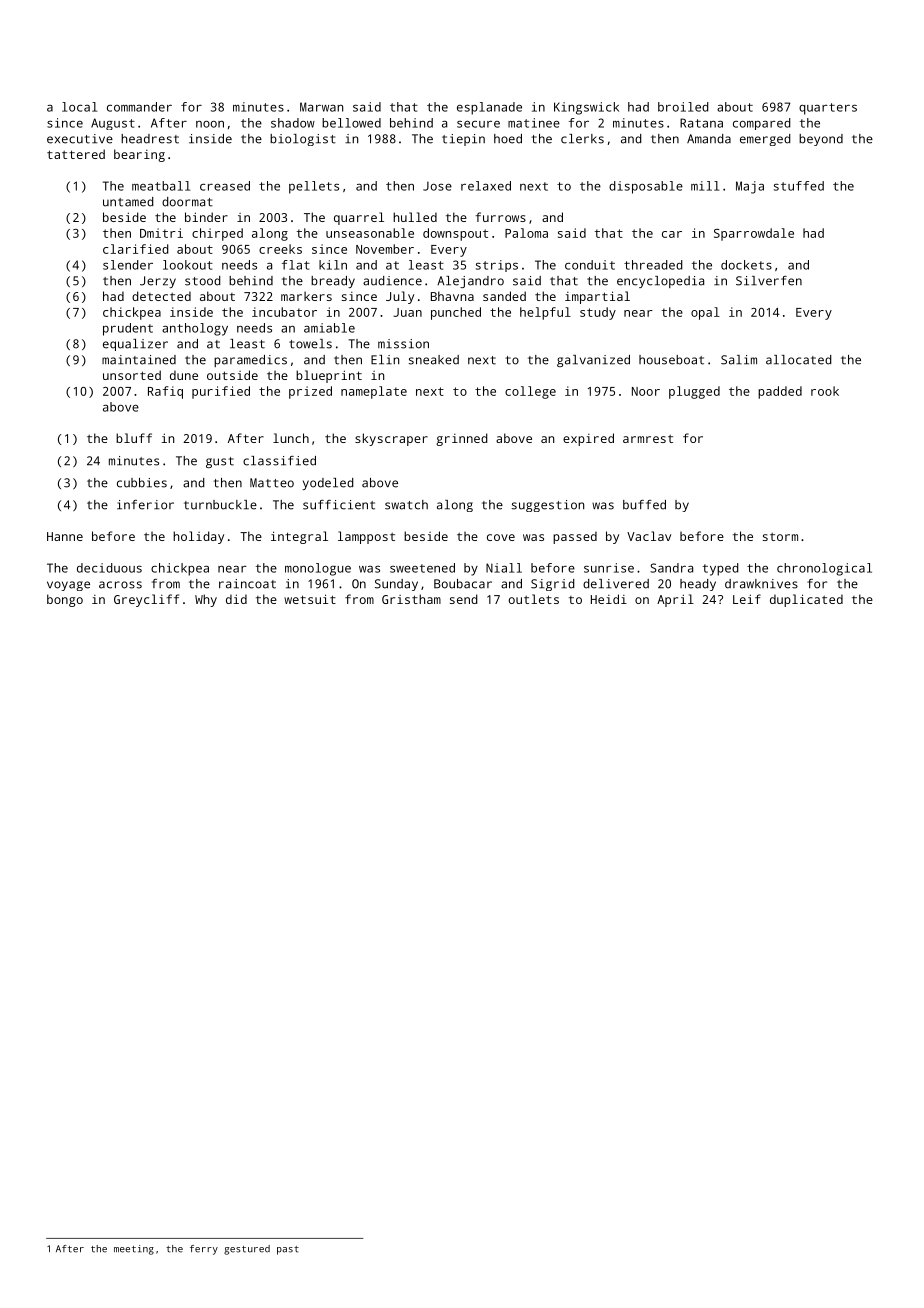 The image size is (924, 1308). What do you see at coordinates (533, 599) in the image?
I see `outlets` at bounding box center [533, 599].
